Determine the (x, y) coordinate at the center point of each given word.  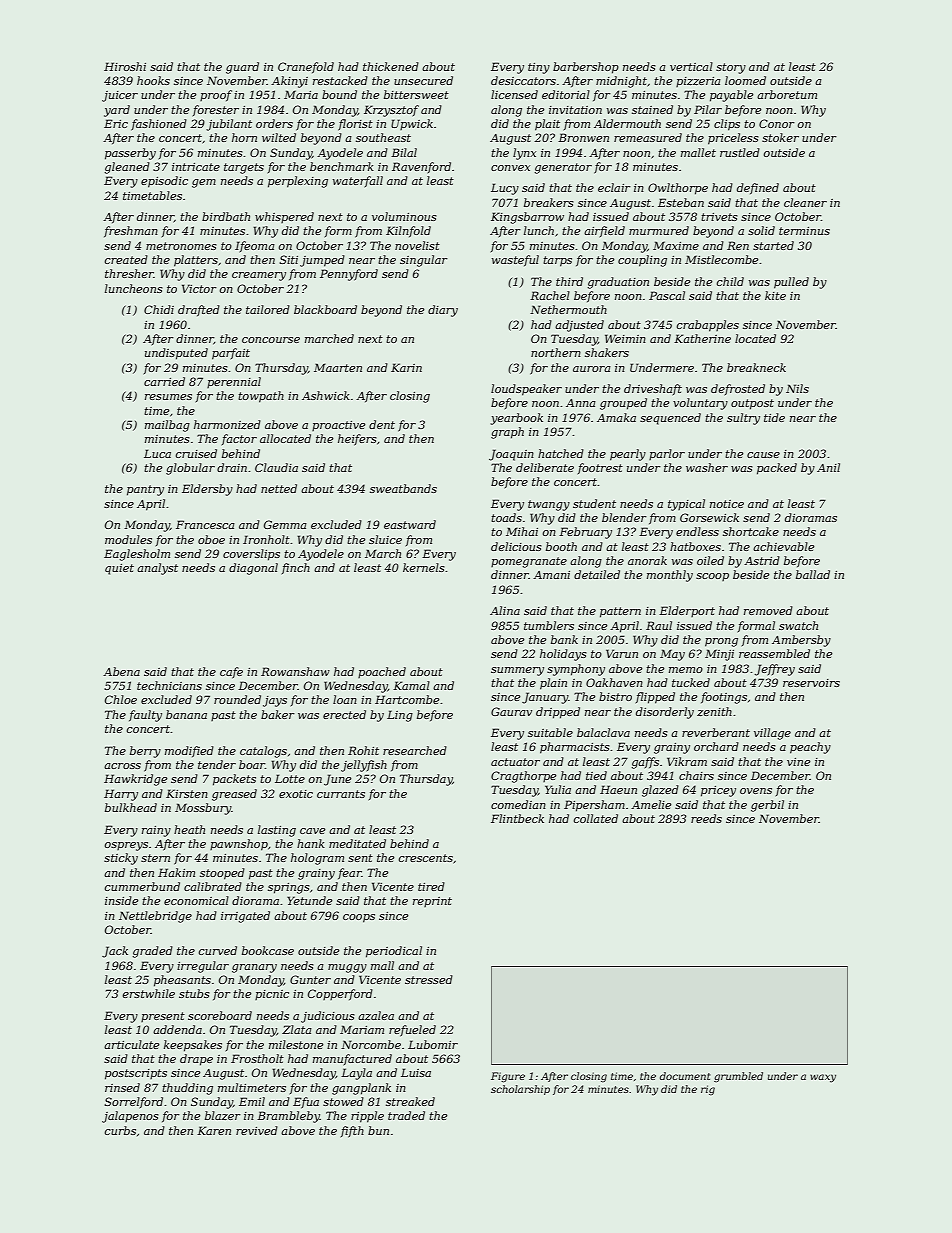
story (731, 68)
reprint (432, 902)
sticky (121, 859)
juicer (120, 96)
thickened (391, 66)
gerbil (767, 806)
